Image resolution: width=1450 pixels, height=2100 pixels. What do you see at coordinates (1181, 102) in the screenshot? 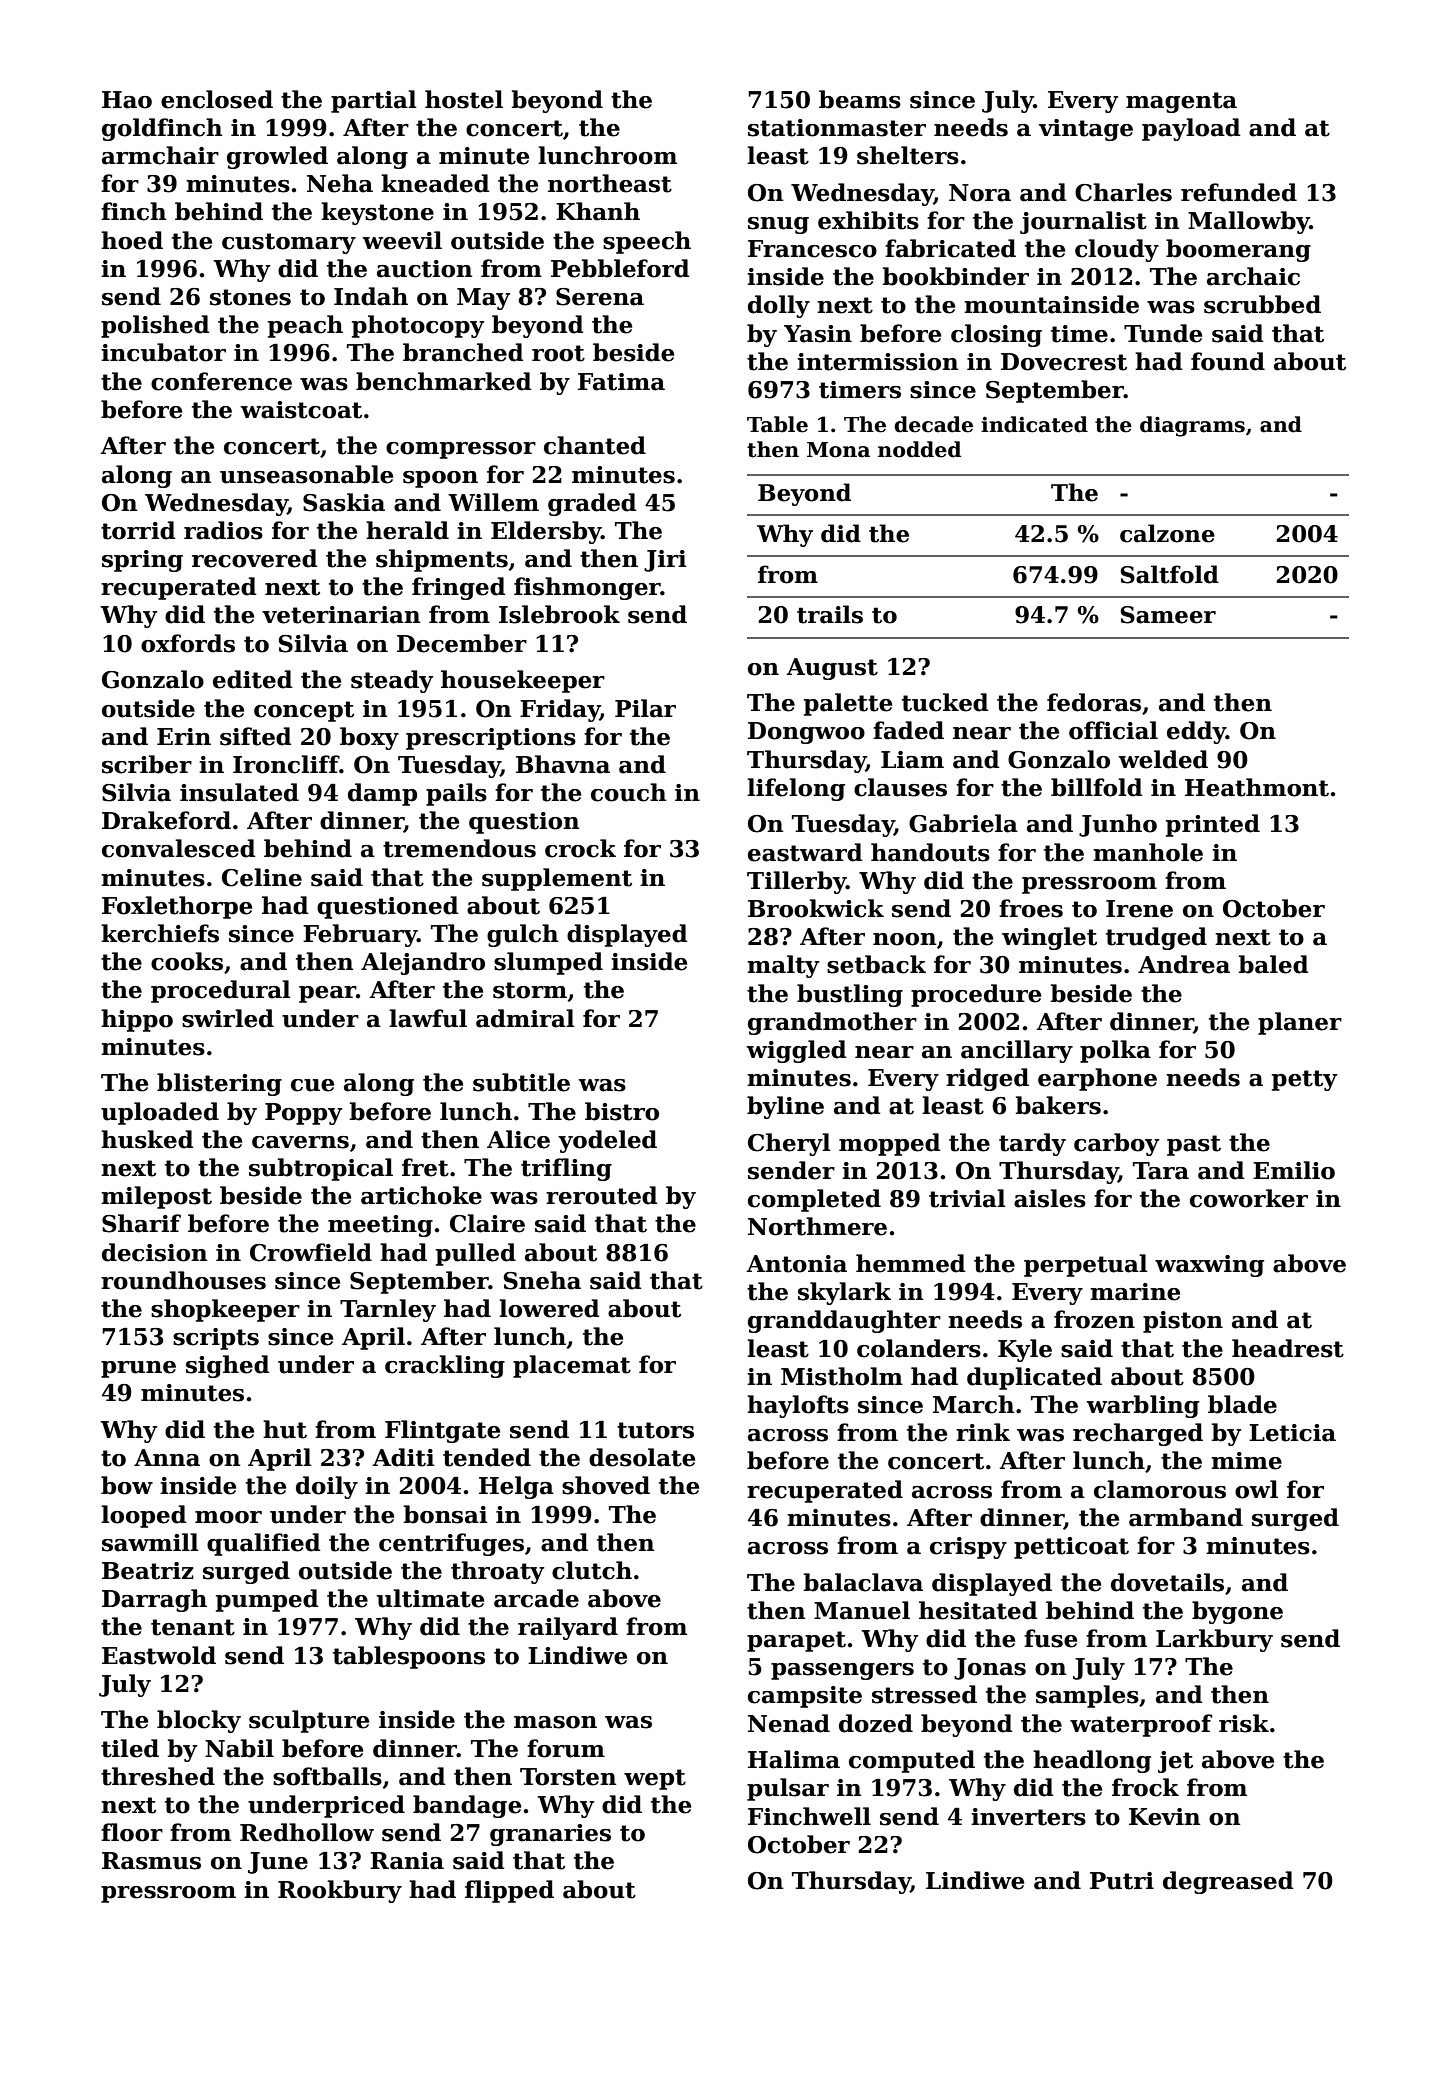
I see `magenta` at bounding box center [1181, 102].
